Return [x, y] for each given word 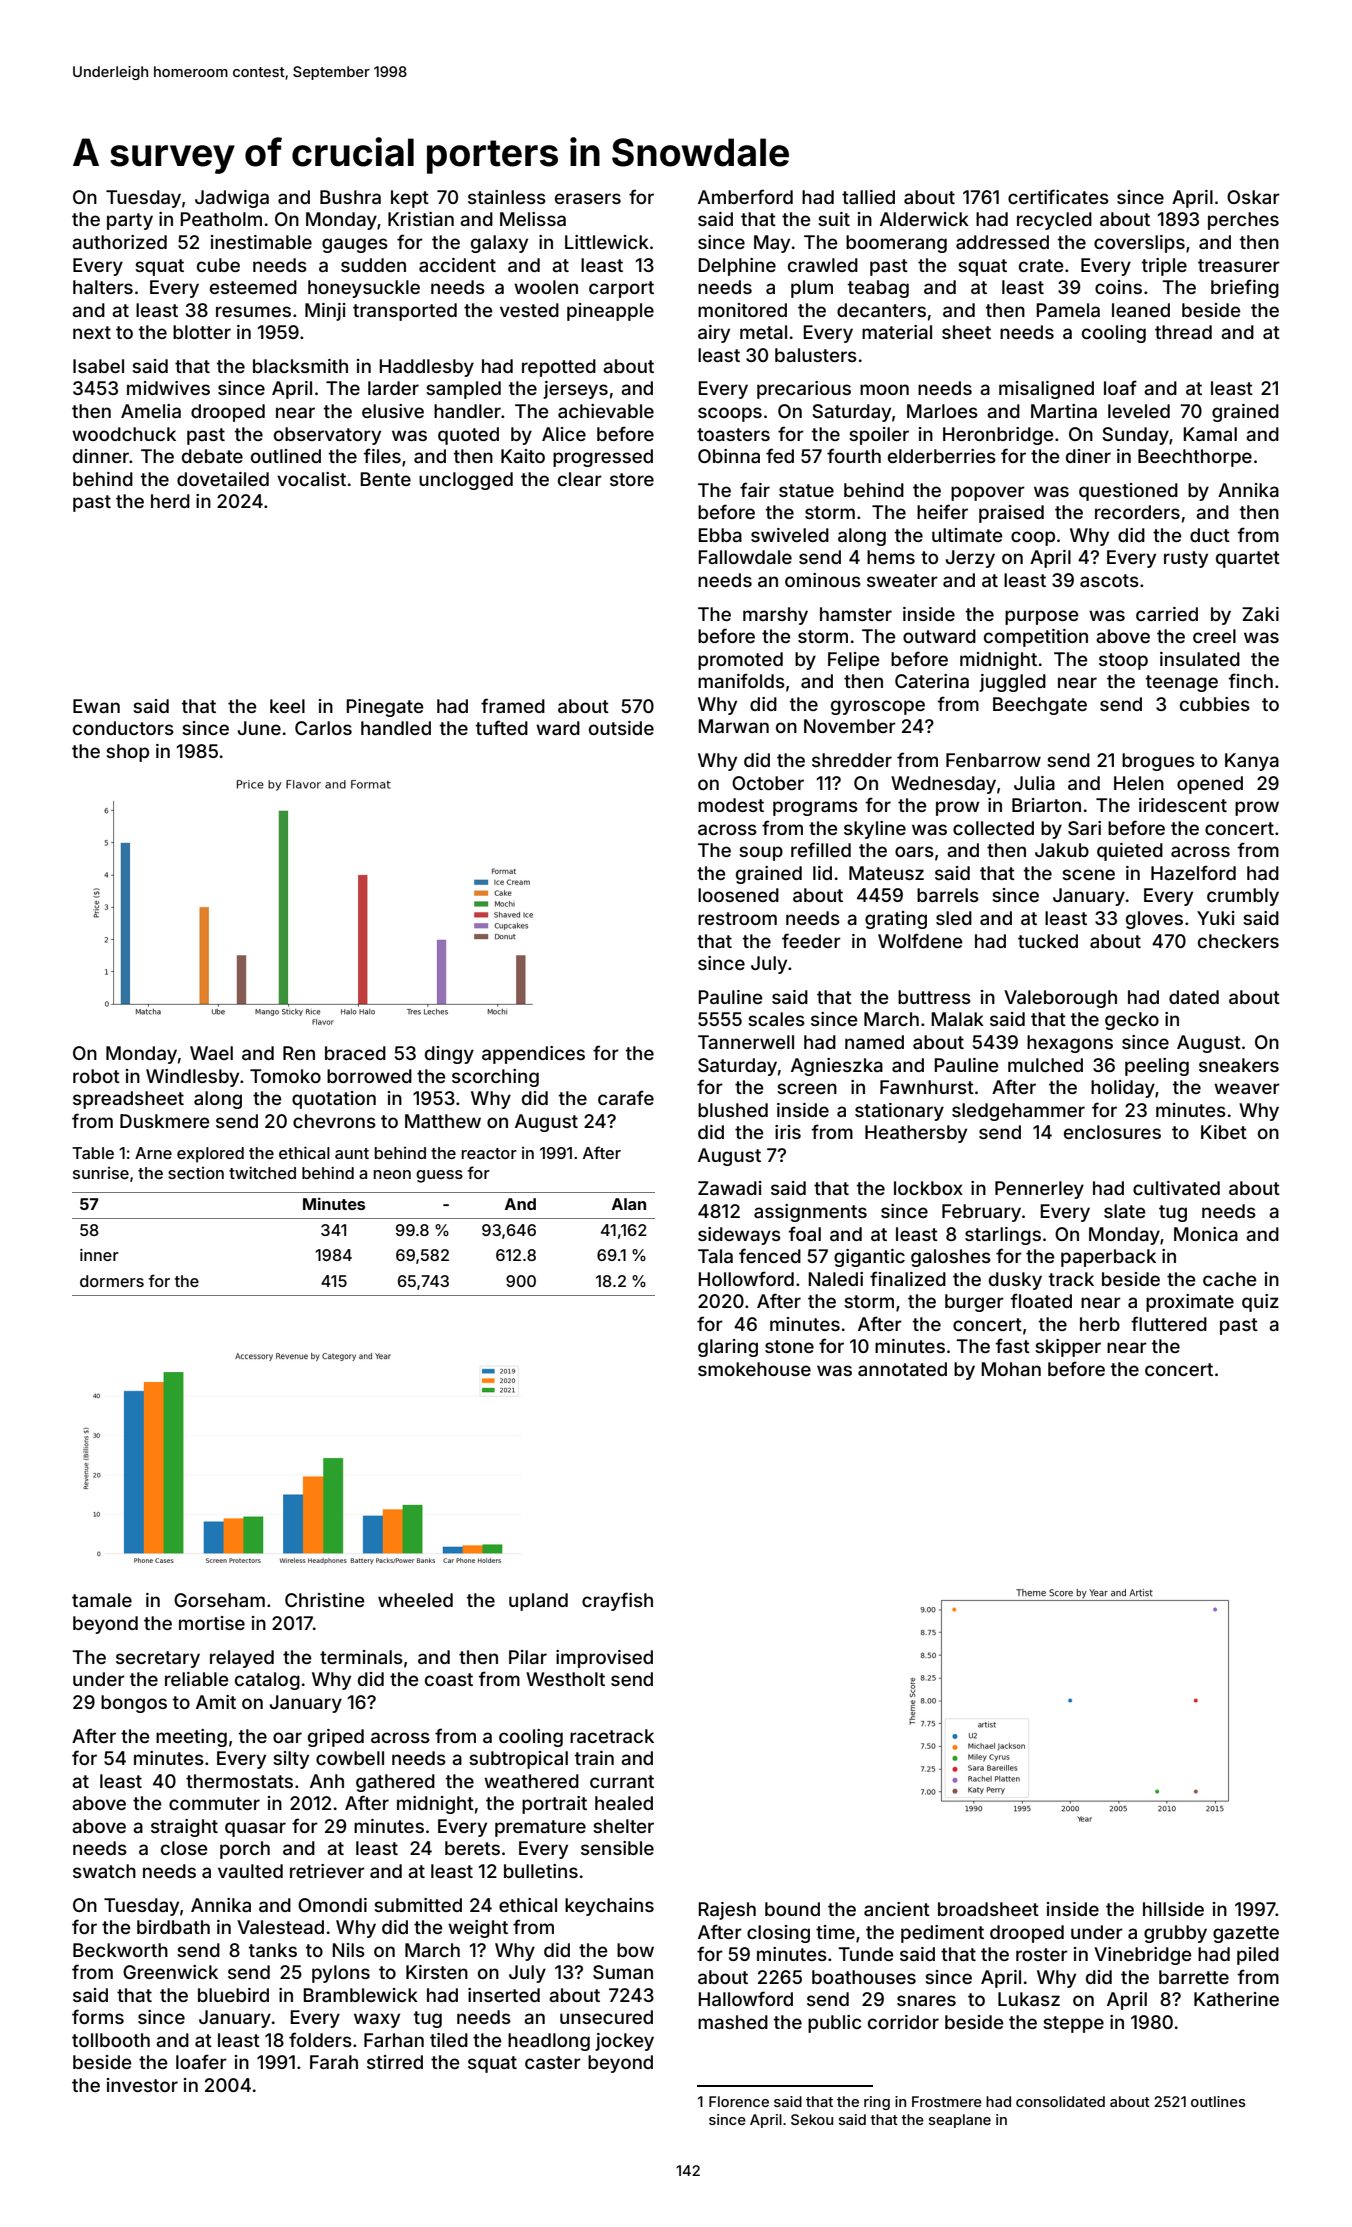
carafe [626, 1097]
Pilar [528, 1657]
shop [127, 753]
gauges [355, 245]
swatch [104, 1871]
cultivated [1176, 1188]
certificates [1058, 196]
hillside [1173, 1909]
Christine [325, 1600]
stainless [507, 197]
